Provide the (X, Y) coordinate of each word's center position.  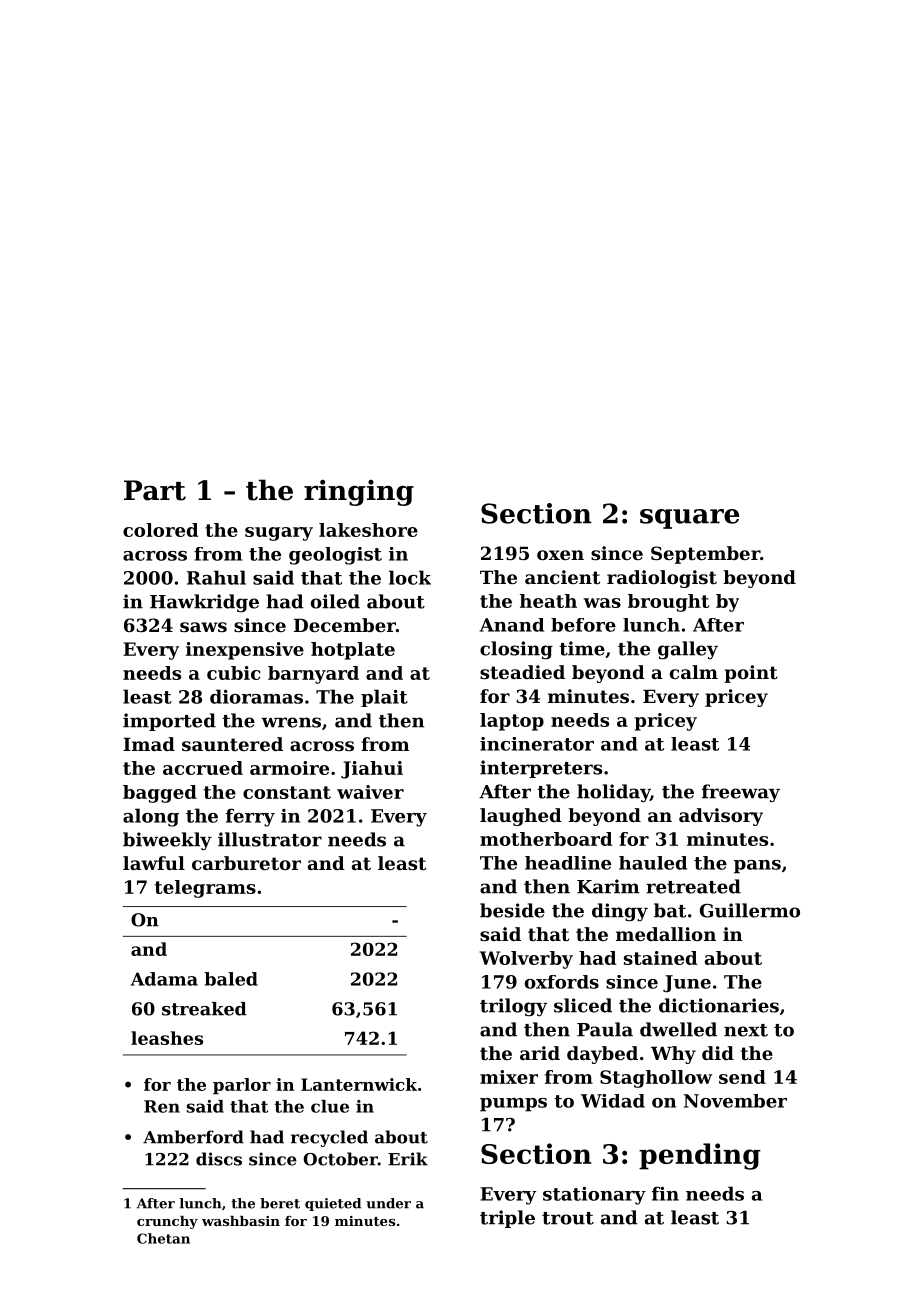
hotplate (353, 651)
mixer (509, 1077)
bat (670, 910)
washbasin (241, 1221)
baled (231, 979)
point (751, 674)
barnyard (313, 675)
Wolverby (526, 960)
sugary (279, 534)
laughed (521, 817)
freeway (741, 793)
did (718, 1053)
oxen (560, 555)
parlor (242, 1086)
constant (287, 792)
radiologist (662, 579)
